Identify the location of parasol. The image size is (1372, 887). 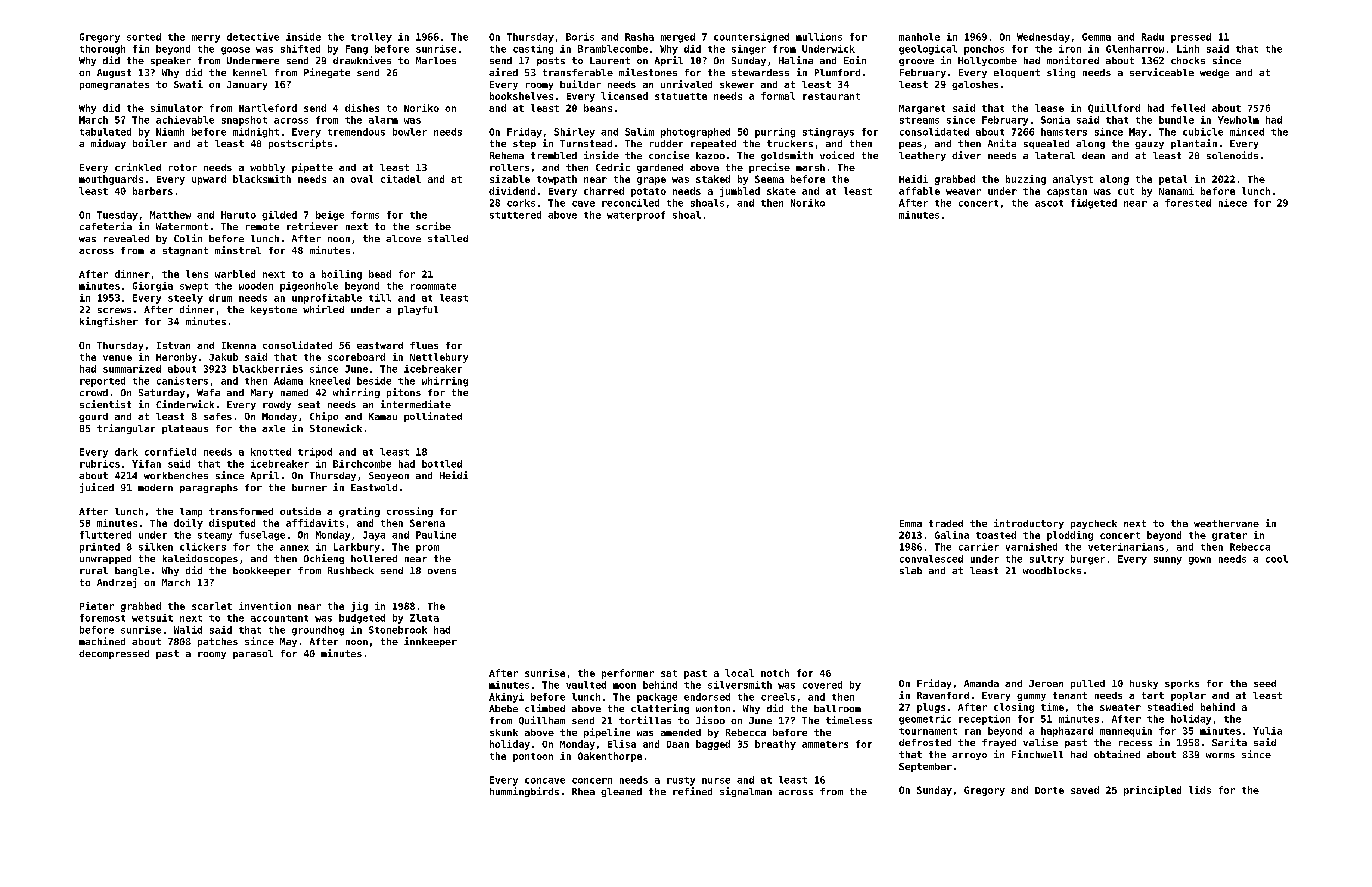
(253, 654).
